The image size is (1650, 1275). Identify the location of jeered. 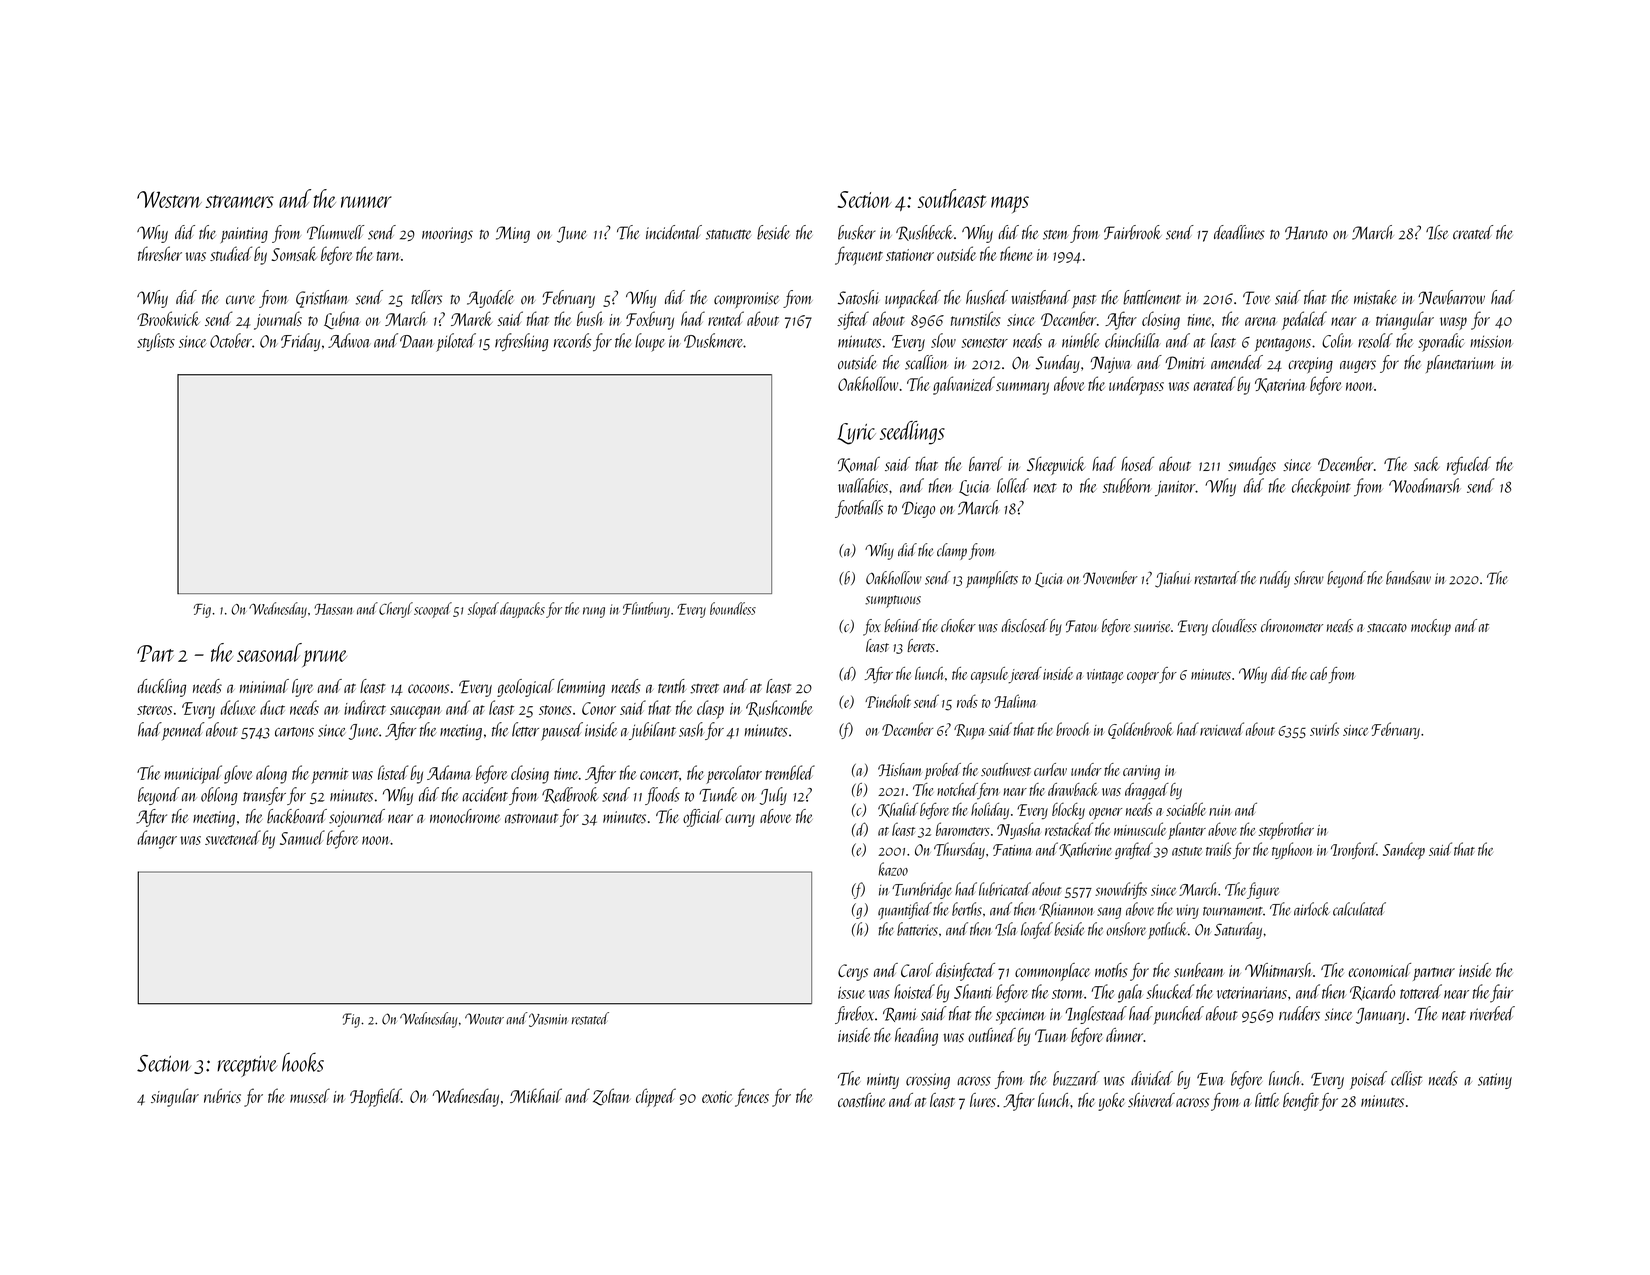
(1025, 675).
